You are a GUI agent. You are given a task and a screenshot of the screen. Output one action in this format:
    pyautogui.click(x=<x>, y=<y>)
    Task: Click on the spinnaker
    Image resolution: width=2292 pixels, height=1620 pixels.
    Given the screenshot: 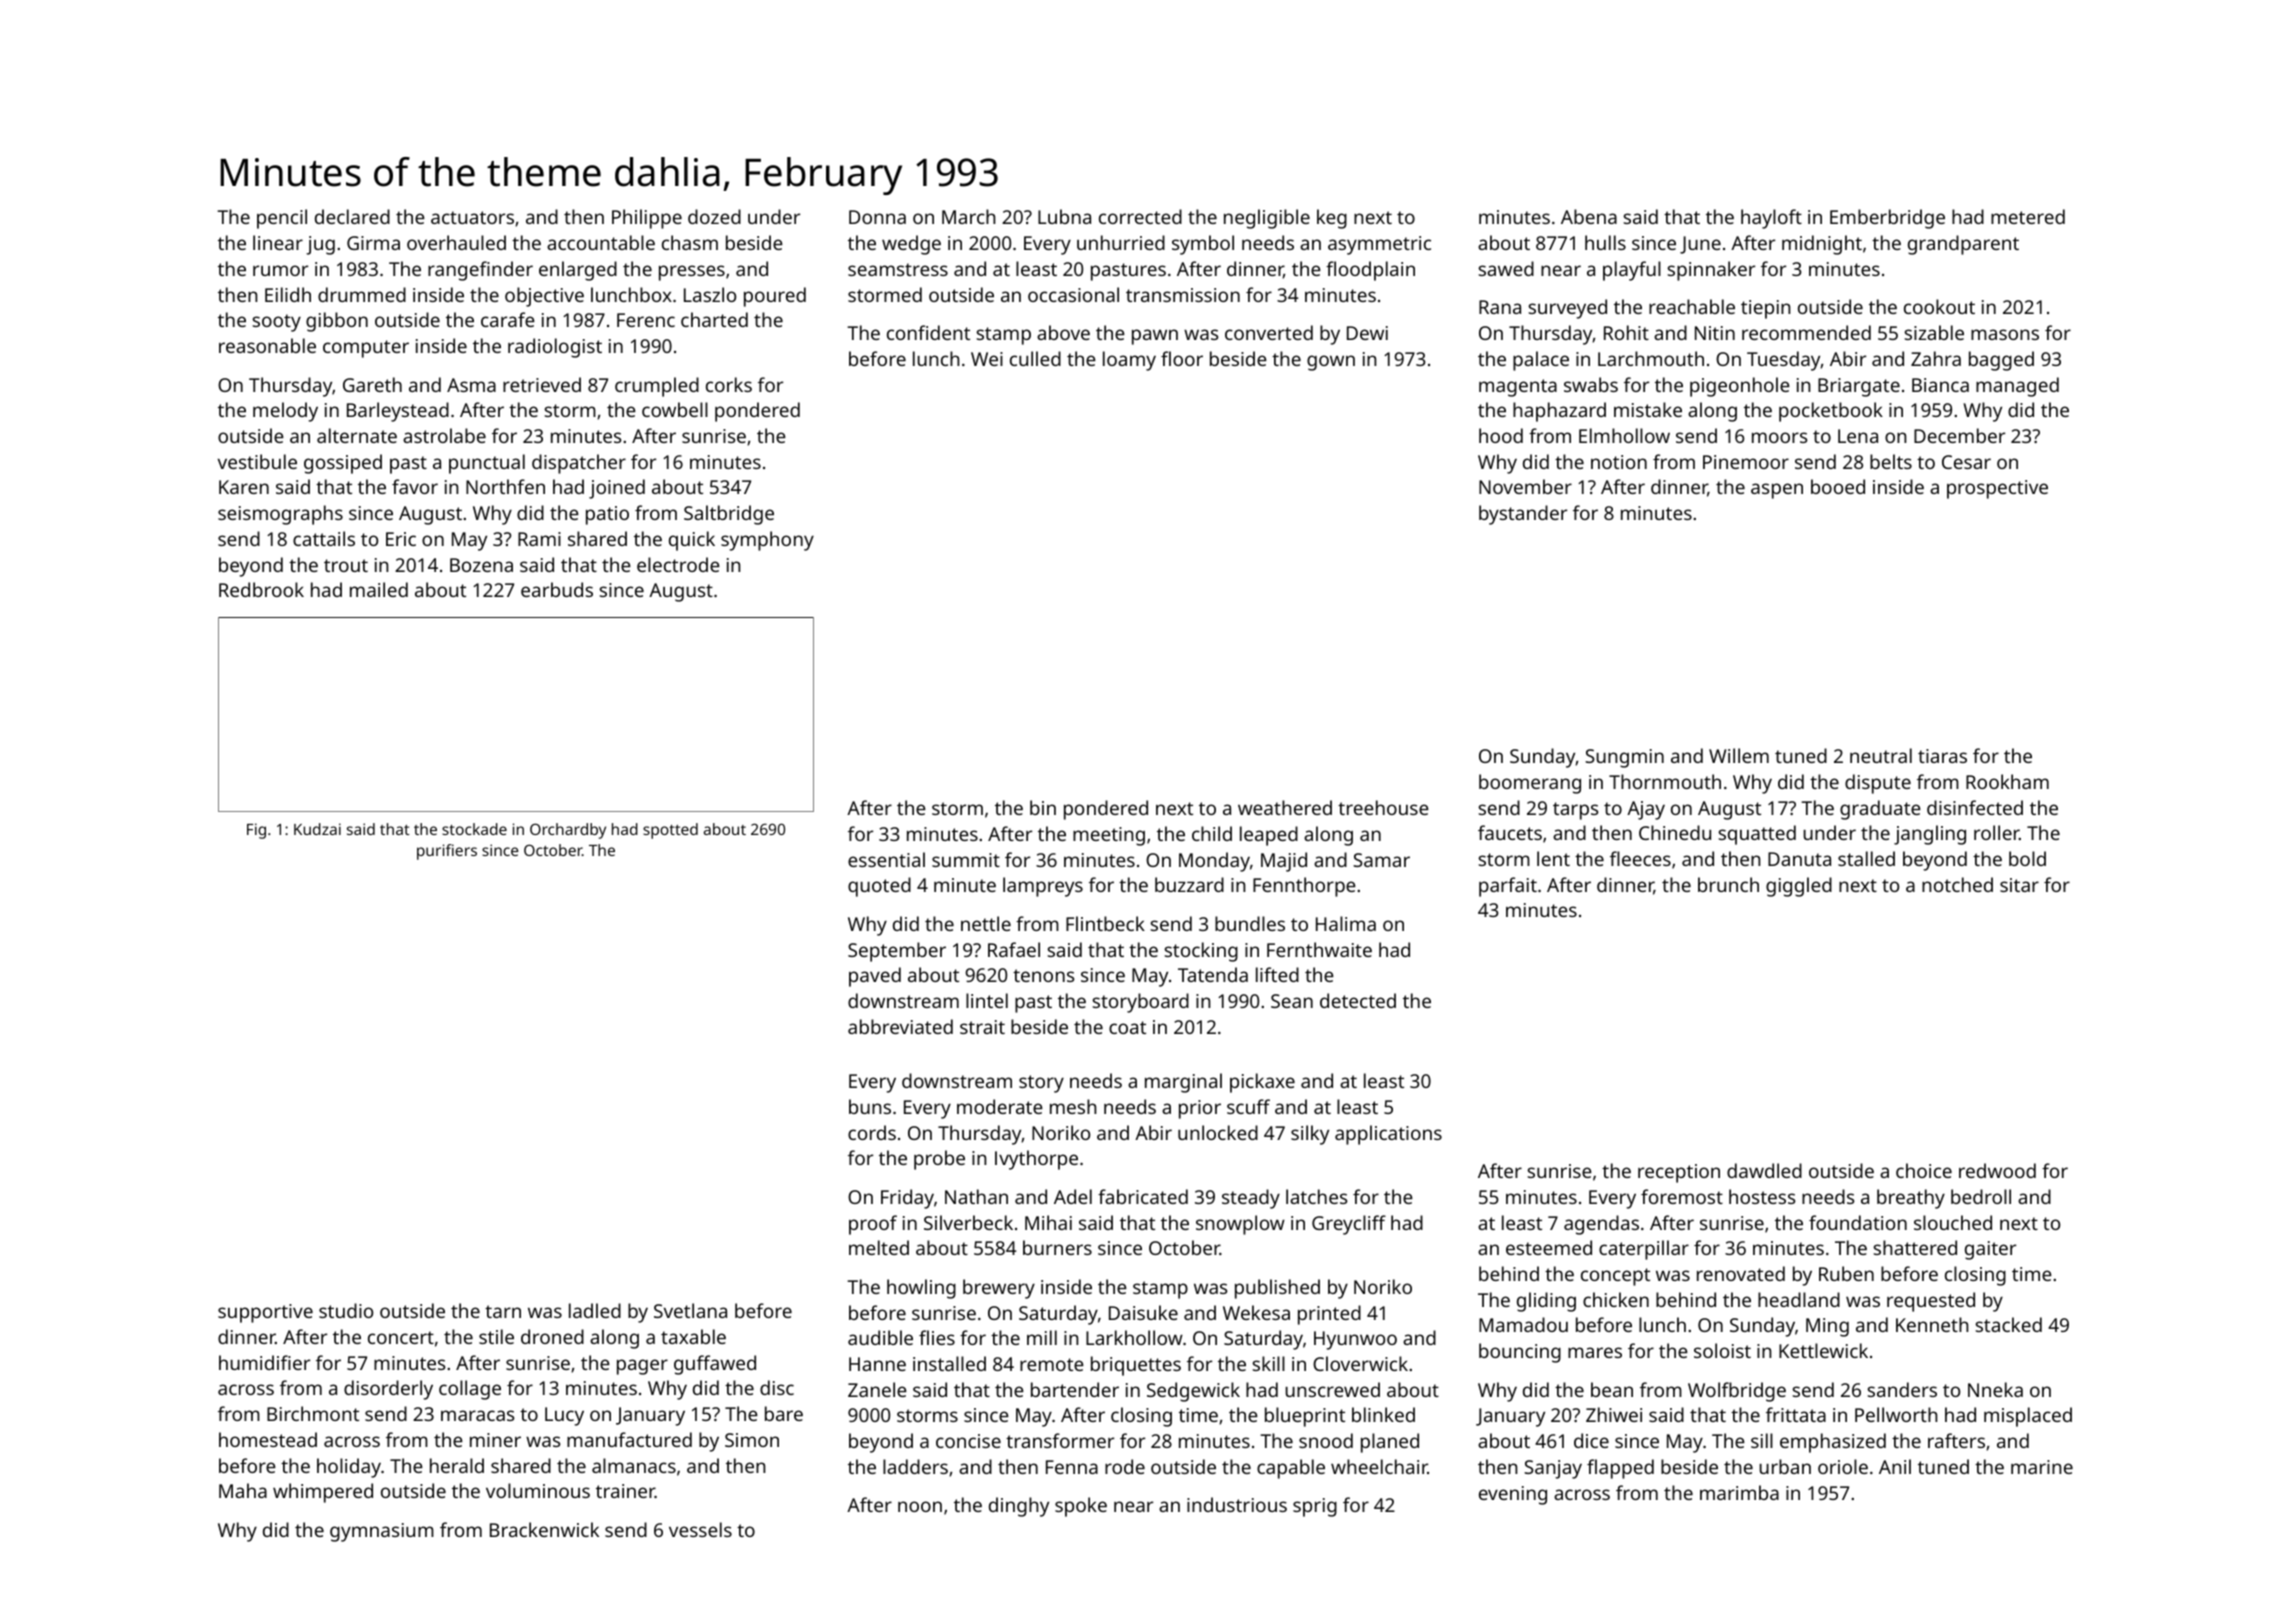 What is the action you would take?
    pyautogui.click(x=1711, y=271)
